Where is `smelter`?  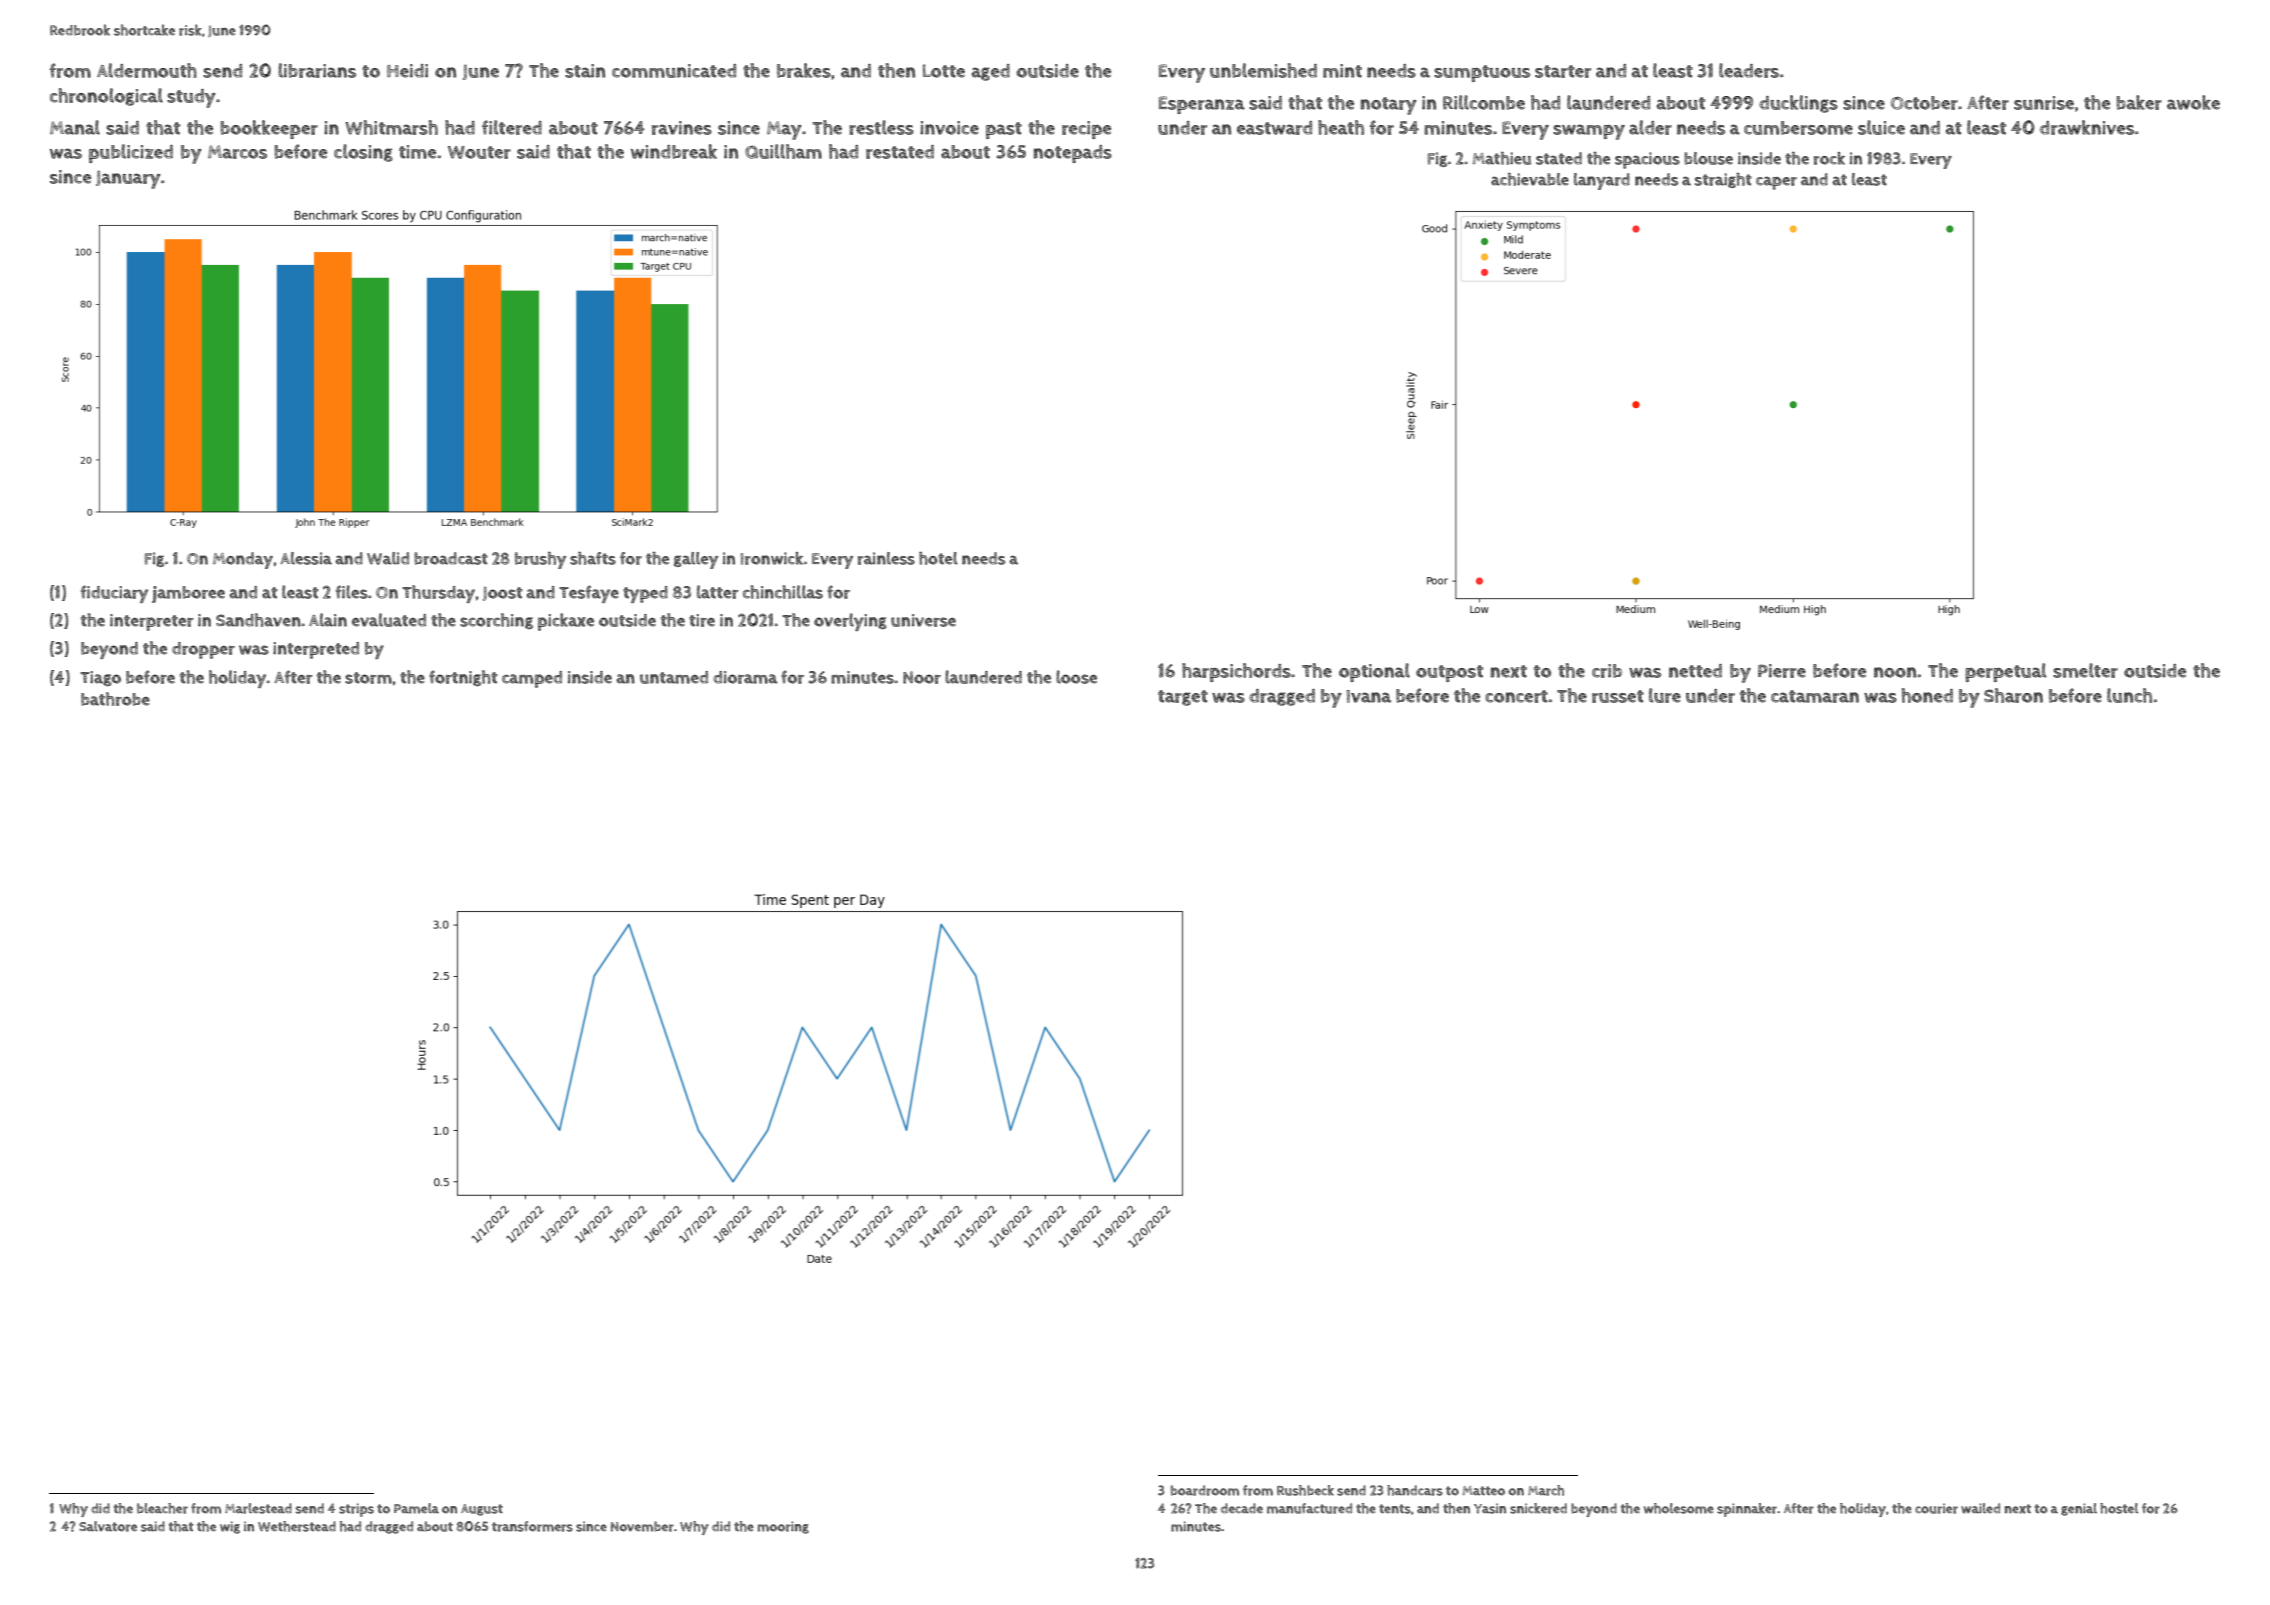
smelter is located at coordinates (2085, 670).
